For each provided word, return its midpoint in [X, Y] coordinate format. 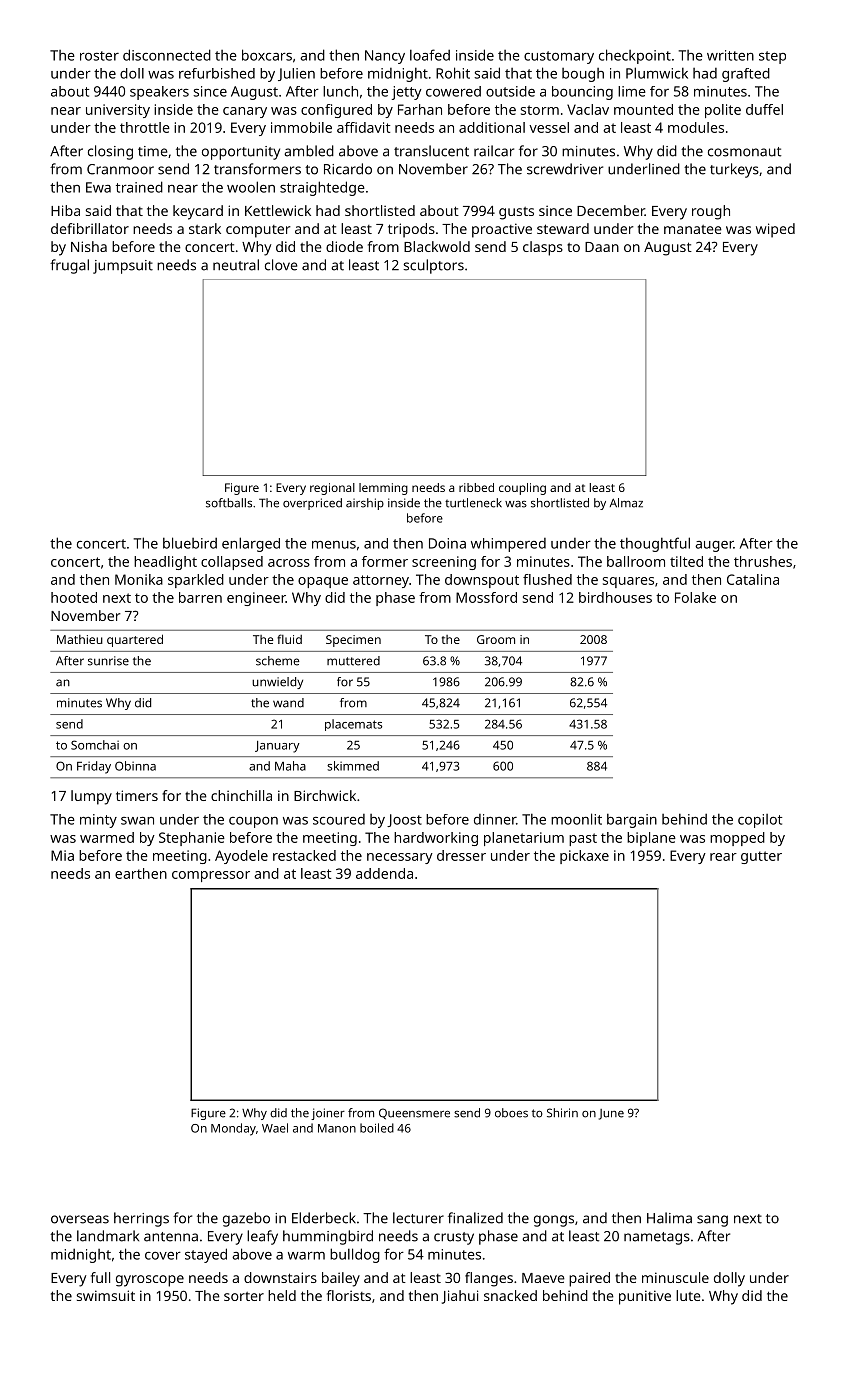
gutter [761, 857]
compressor [211, 876]
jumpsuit [123, 267]
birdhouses [615, 597]
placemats [353, 725]
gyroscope [150, 1281]
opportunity [241, 153]
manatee [693, 229]
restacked [304, 855]
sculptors [433, 266]
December [611, 210]
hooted [74, 597]
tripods [411, 230]
